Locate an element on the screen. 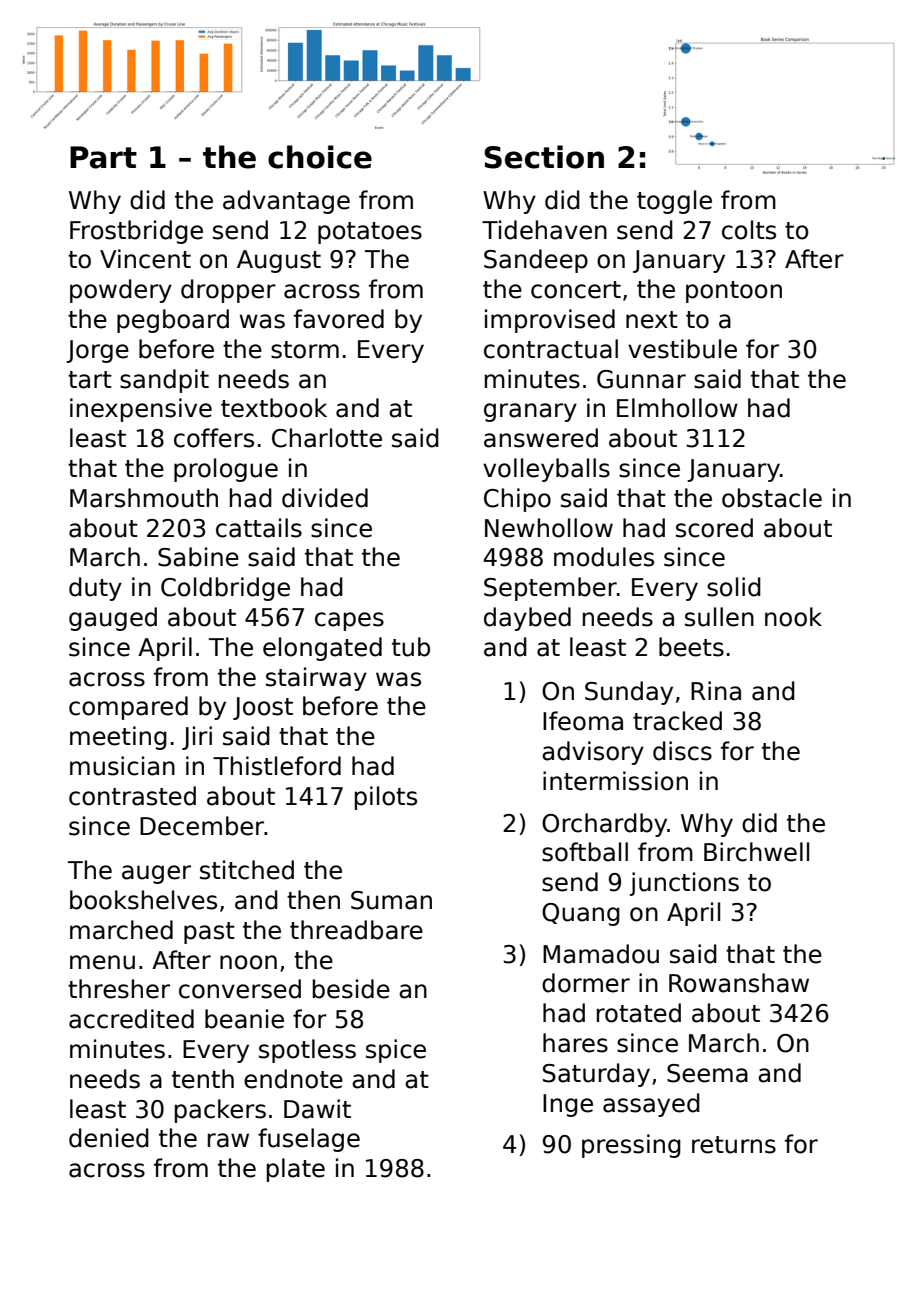  advantage is located at coordinates (286, 202).
